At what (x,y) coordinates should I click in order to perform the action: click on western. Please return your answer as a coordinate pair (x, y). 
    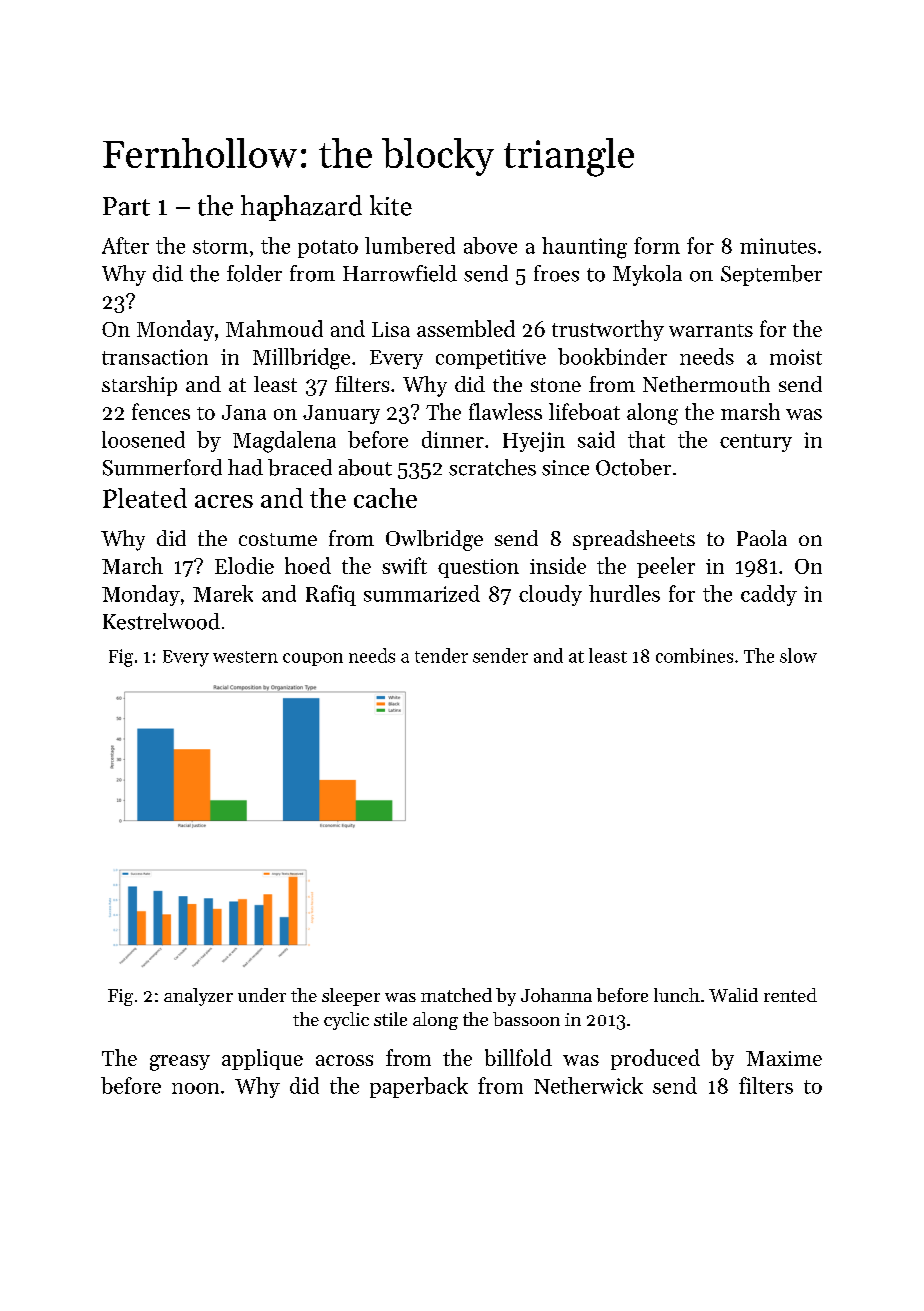
    Looking at the image, I should click on (245, 657).
